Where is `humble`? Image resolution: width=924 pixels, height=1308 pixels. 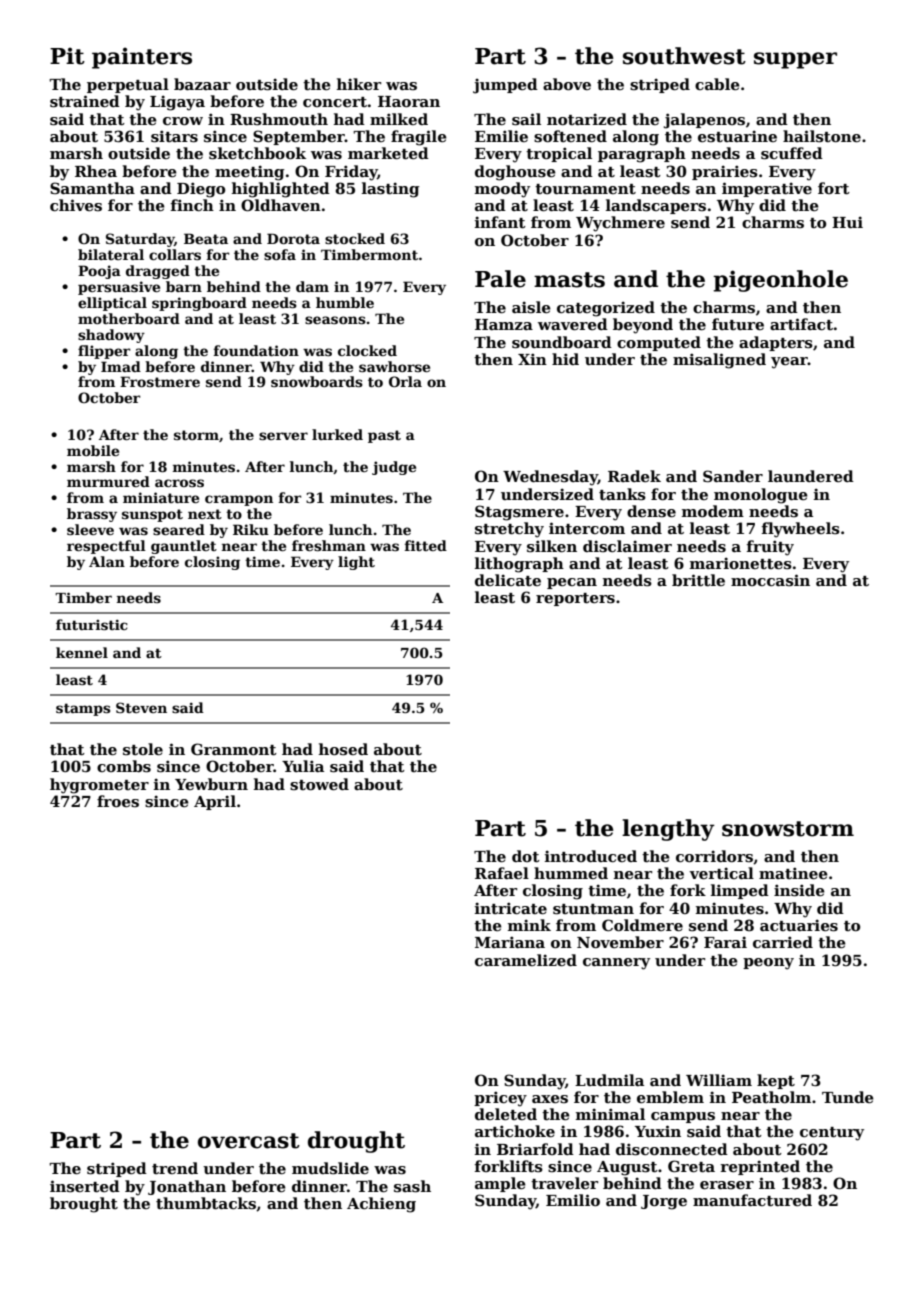 humble is located at coordinates (345, 302).
